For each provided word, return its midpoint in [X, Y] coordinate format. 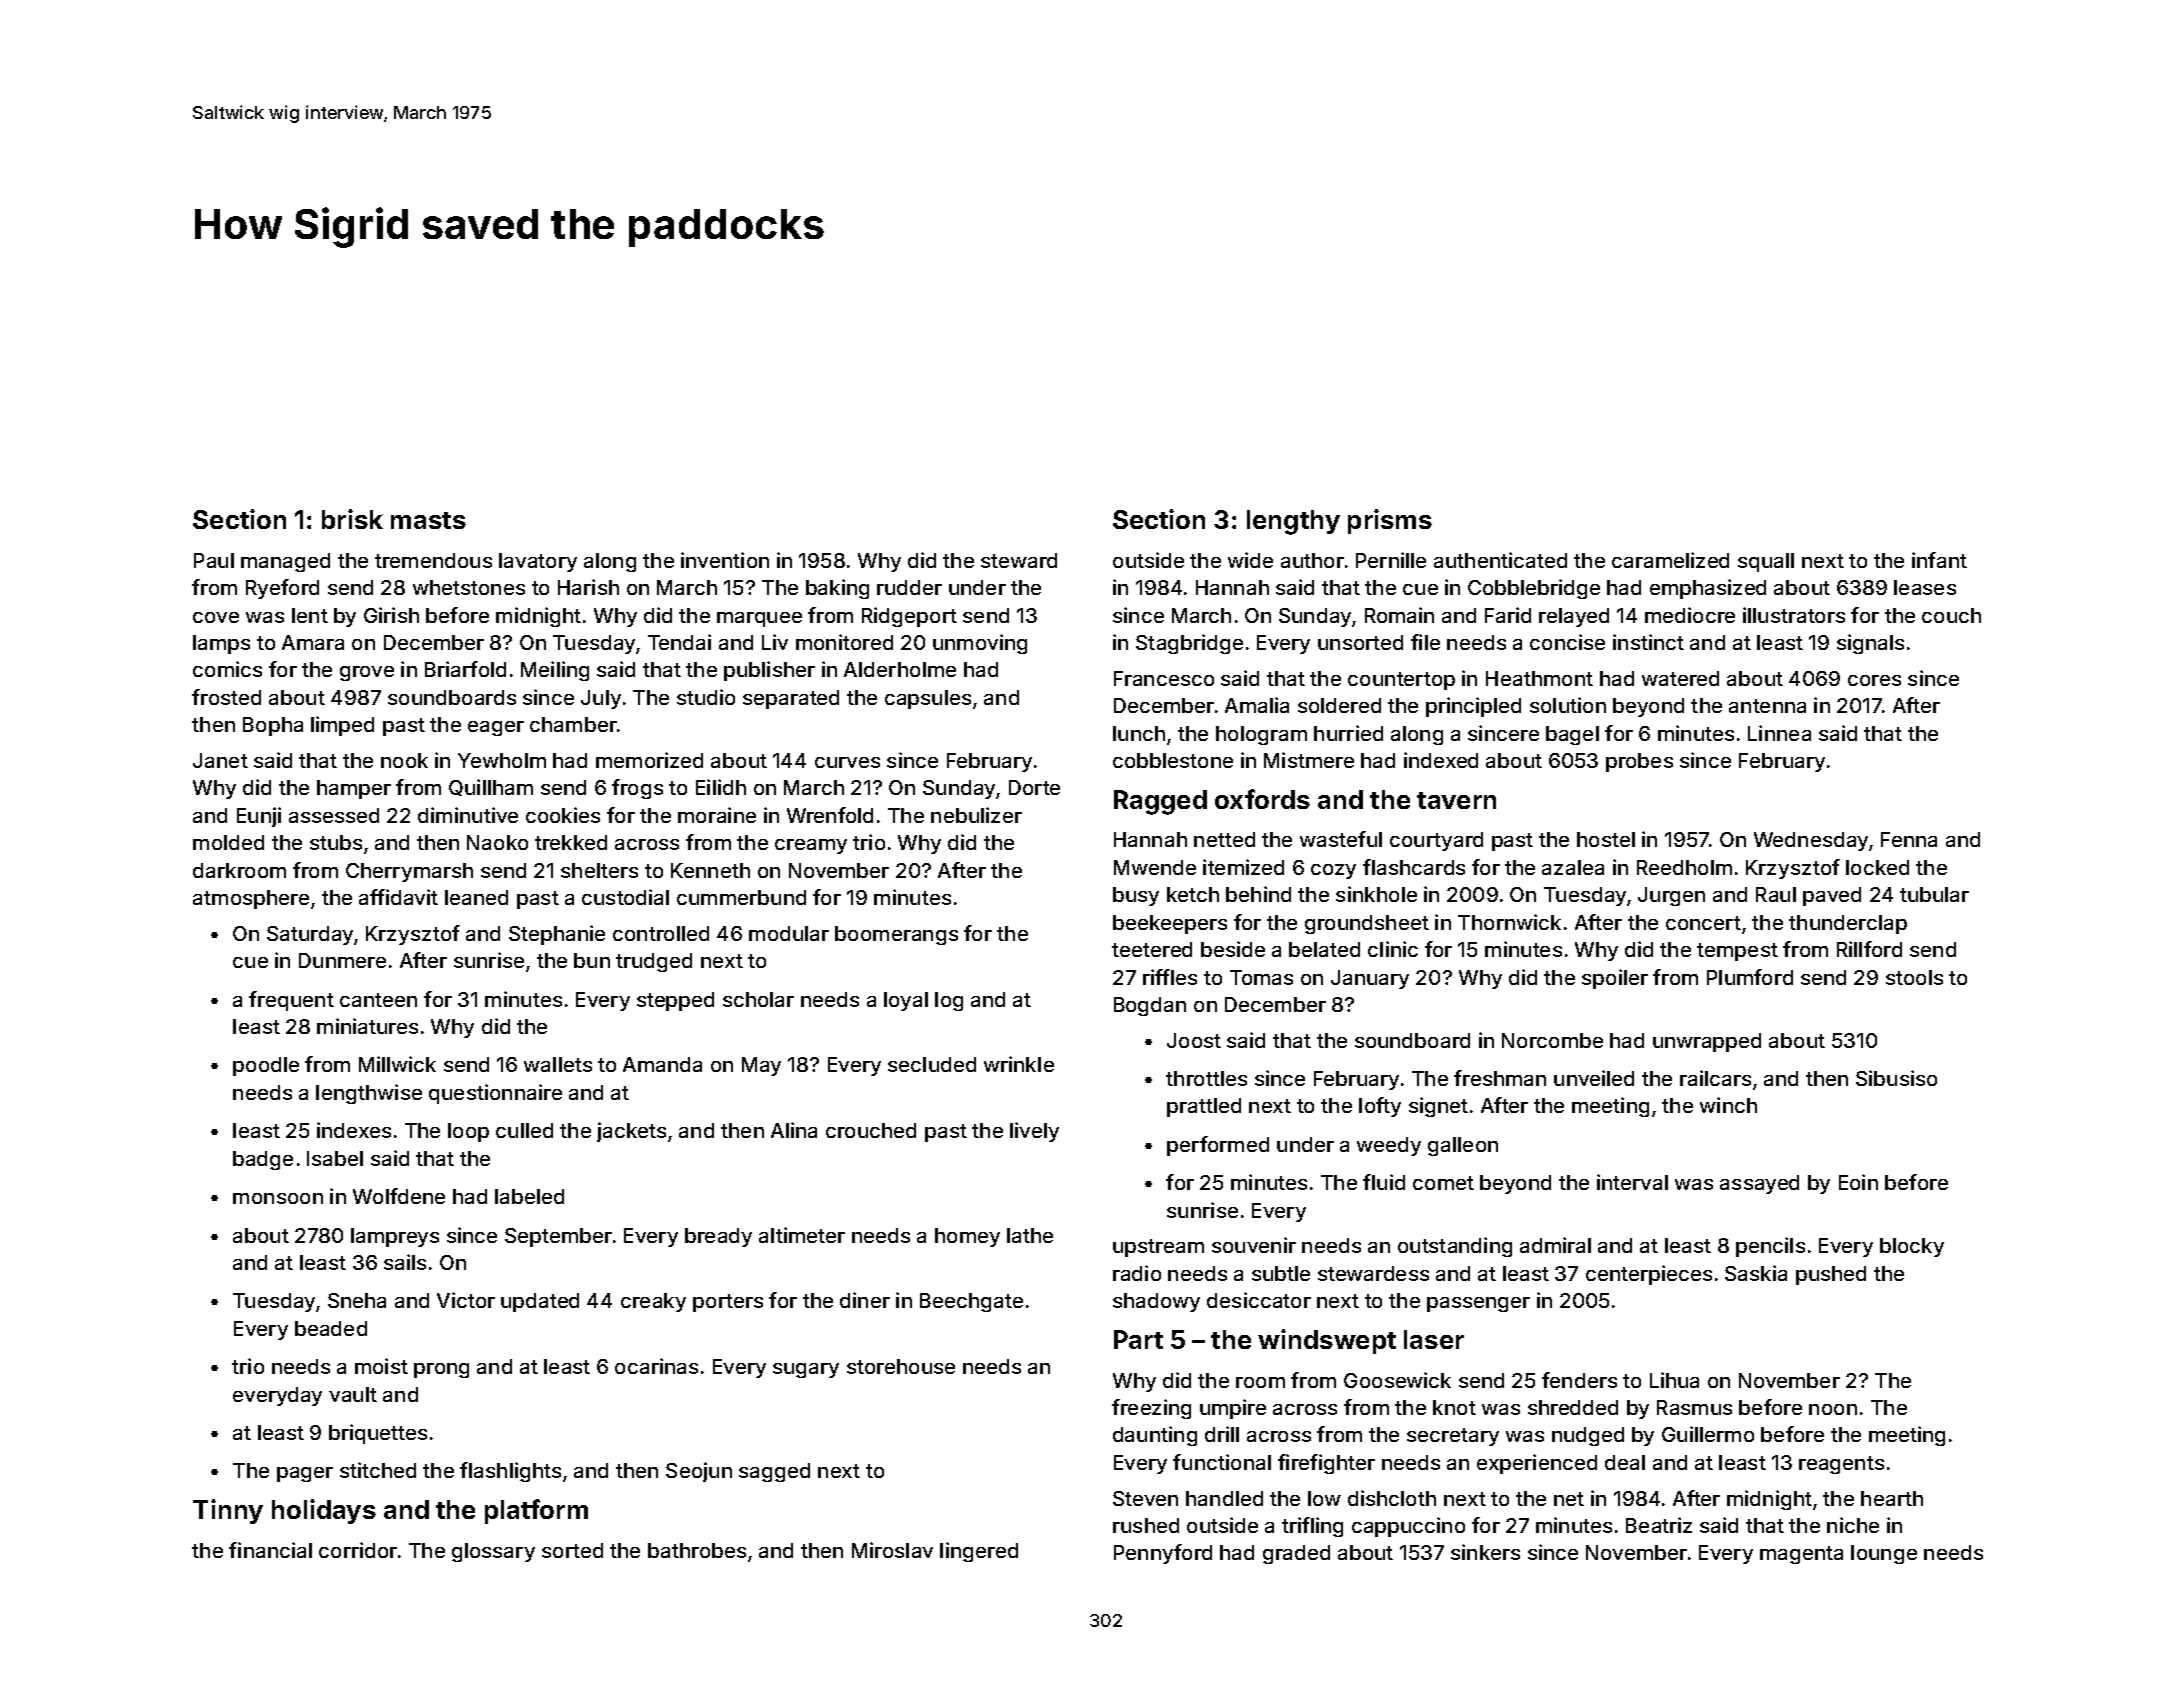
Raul [1776, 894]
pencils [1770, 1247]
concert [1703, 923]
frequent [291, 1001]
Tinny [228, 1511]
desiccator [1259, 1300]
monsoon [278, 1198]
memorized [649, 760]
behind [1258, 894]
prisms [1390, 521]
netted [1224, 839]
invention [725, 560]
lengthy [1293, 522]
